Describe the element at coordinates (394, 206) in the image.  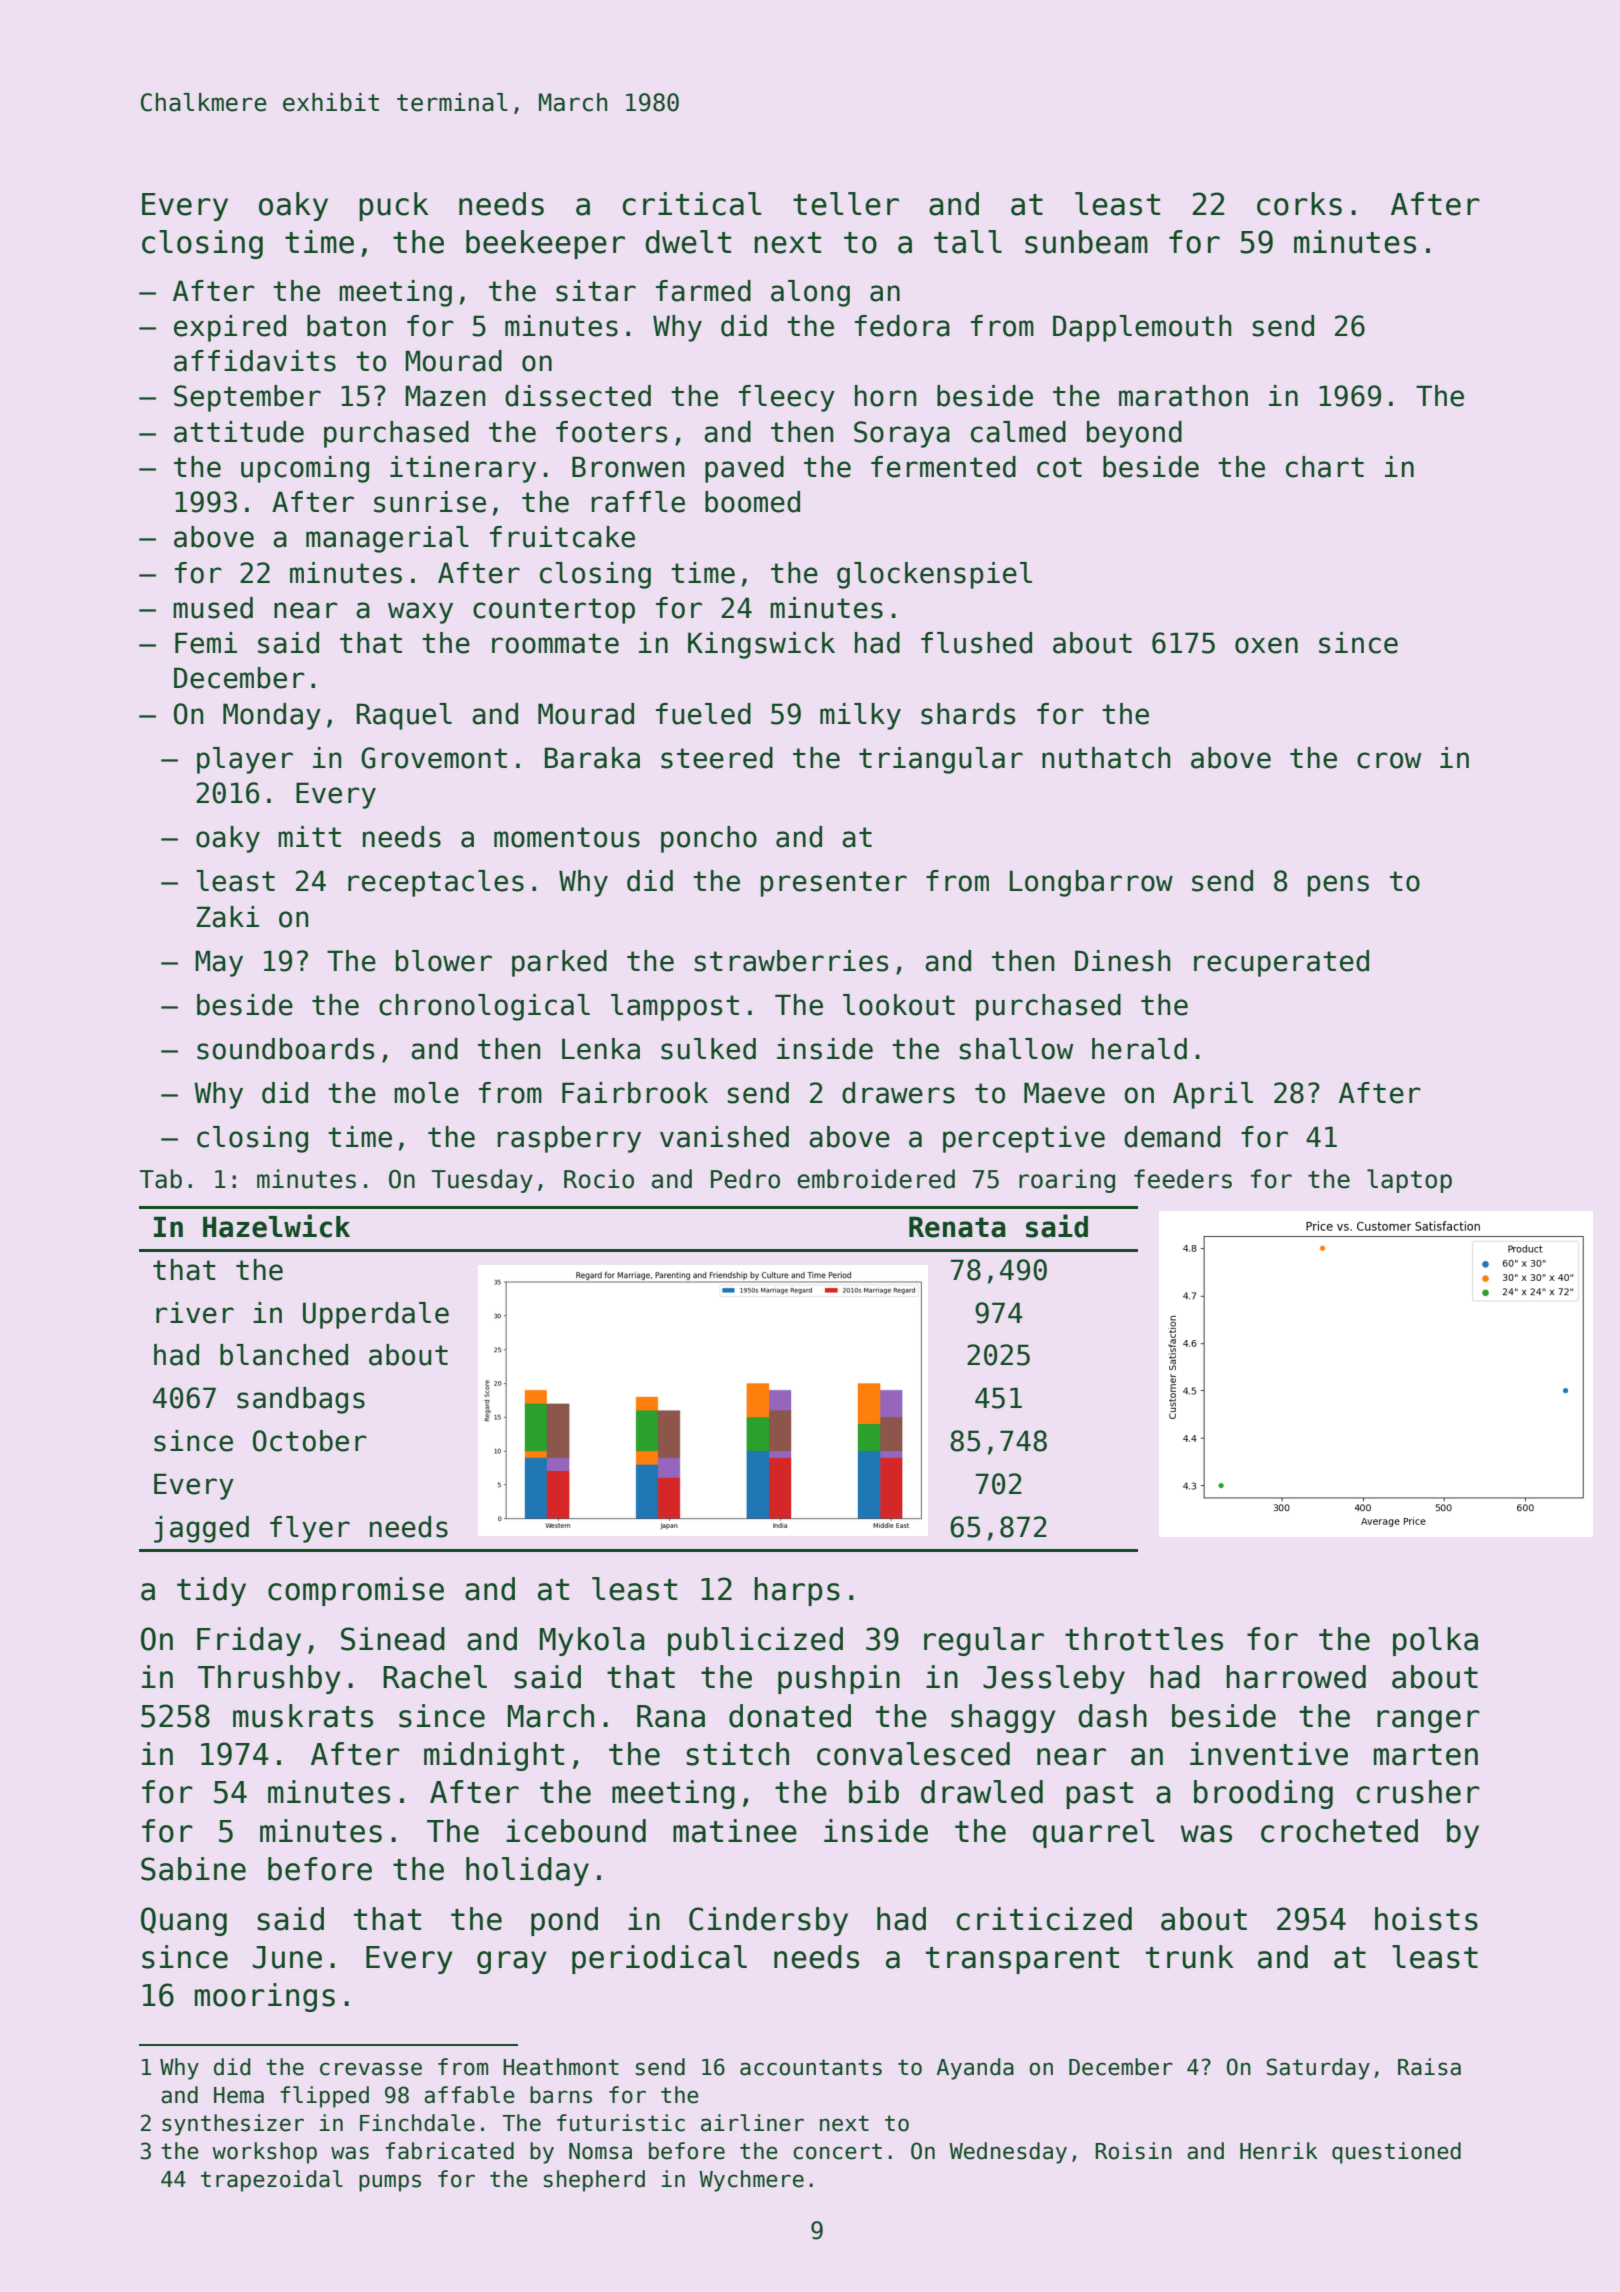
I see `puck` at that location.
